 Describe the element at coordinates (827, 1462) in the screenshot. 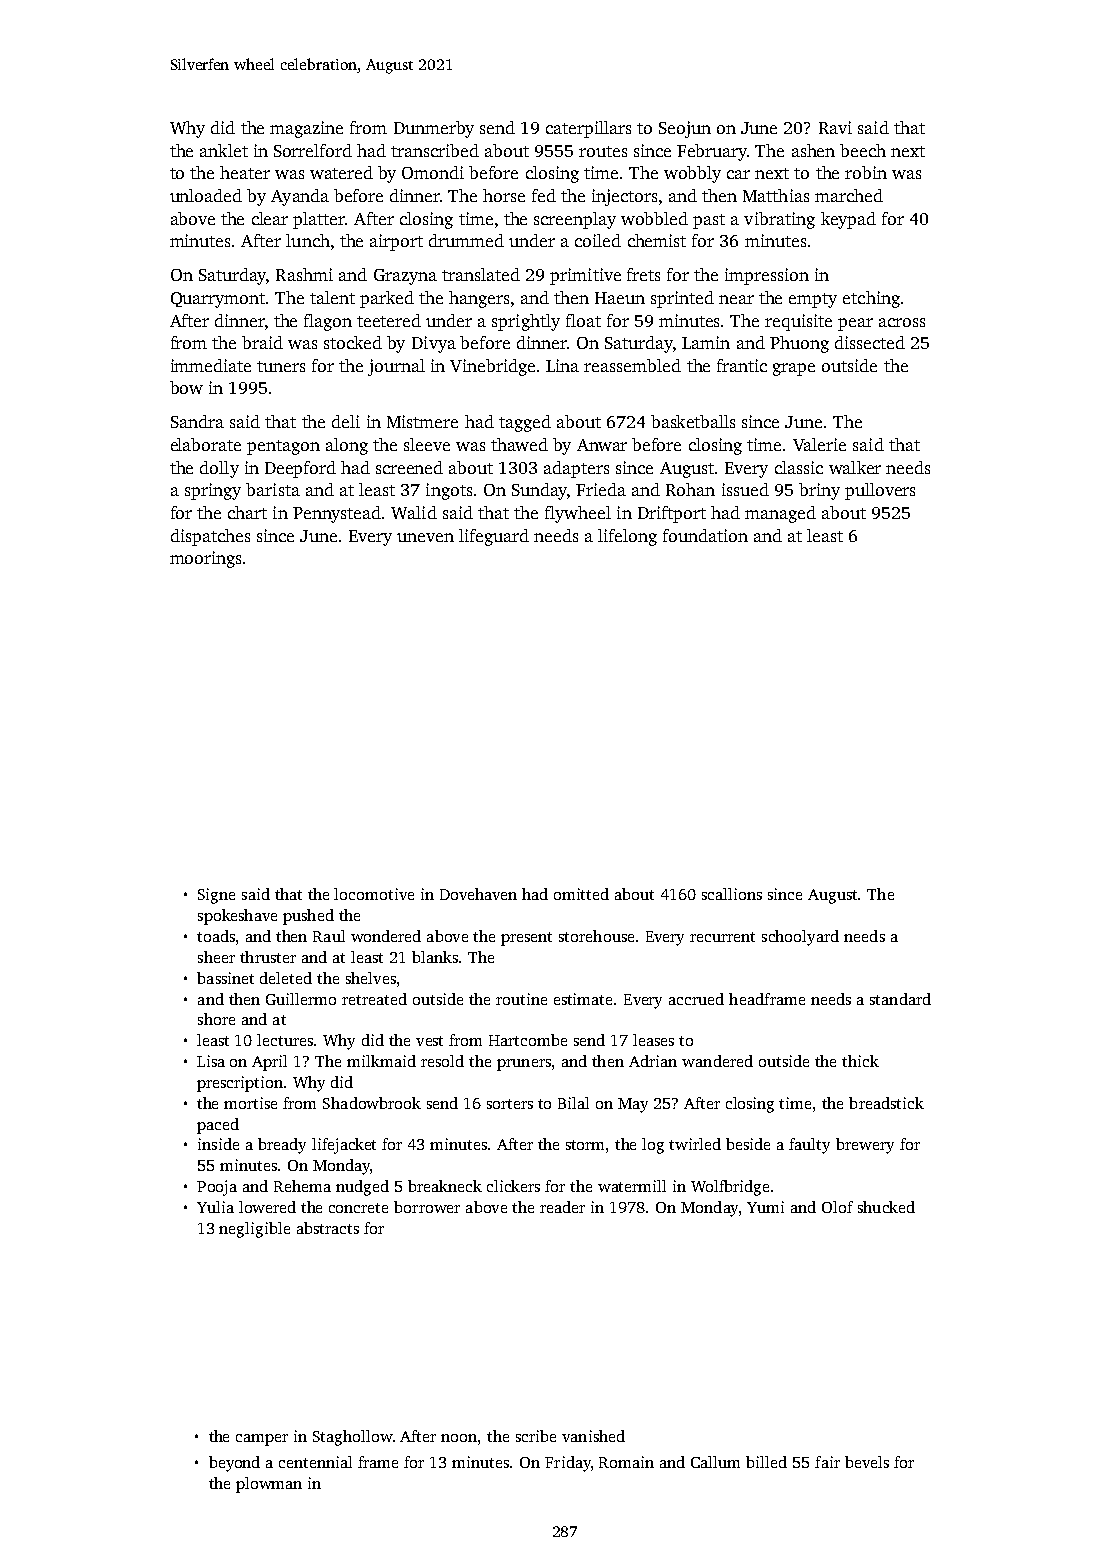

I see `fair` at that location.
